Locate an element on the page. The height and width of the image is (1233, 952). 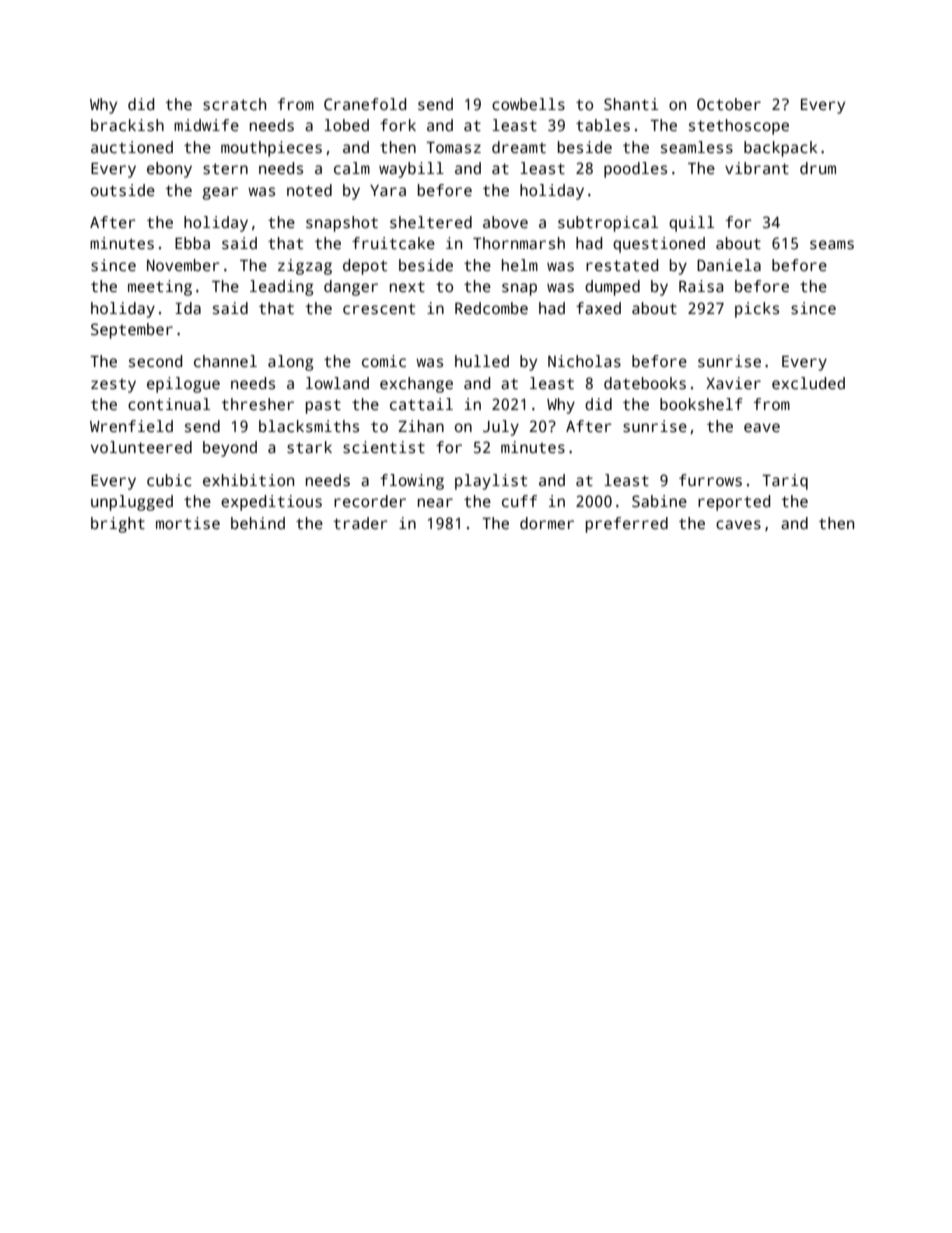
seamless is located at coordinates (697, 147).
